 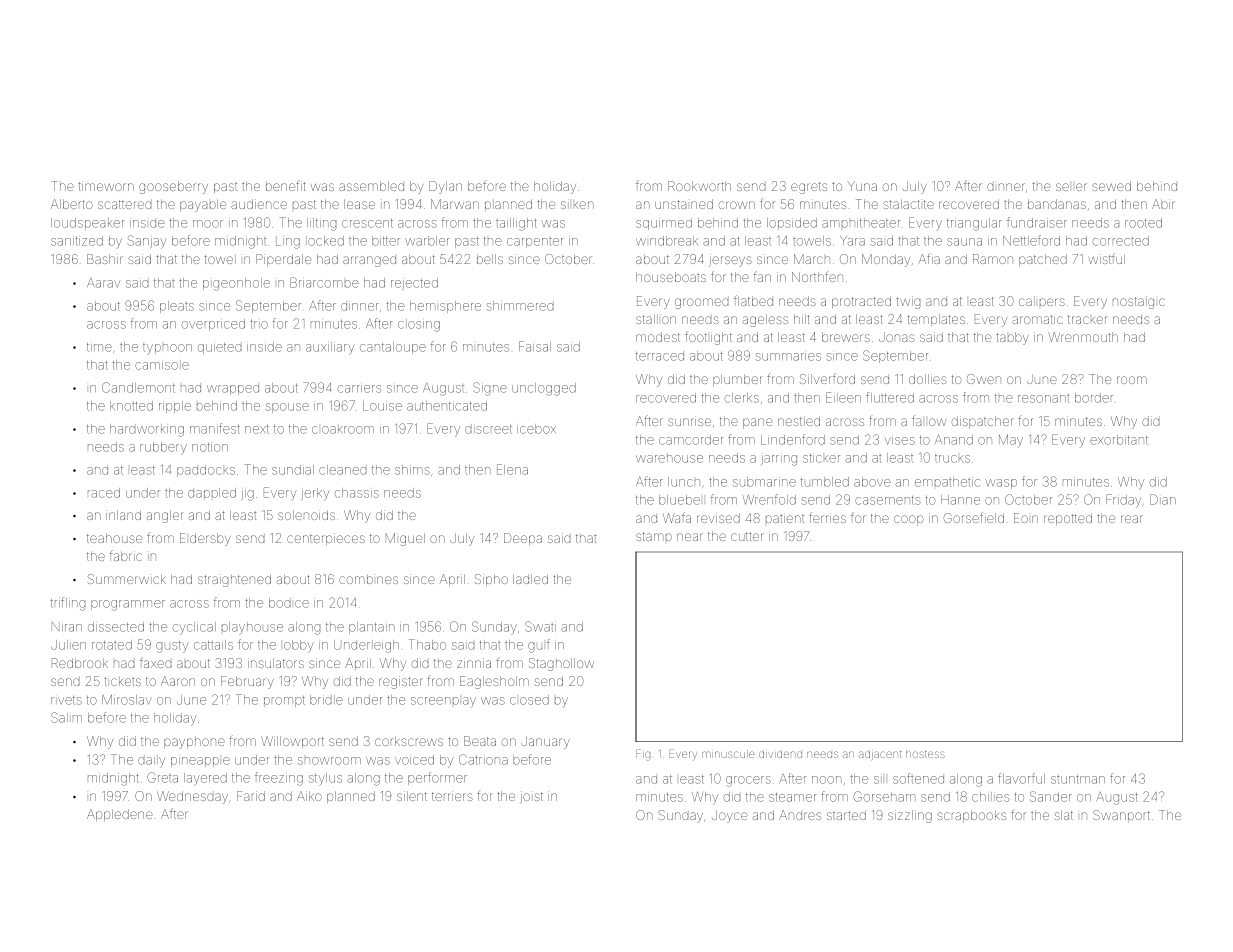 What do you see at coordinates (925, 754) in the screenshot?
I see `hostess` at bounding box center [925, 754].
